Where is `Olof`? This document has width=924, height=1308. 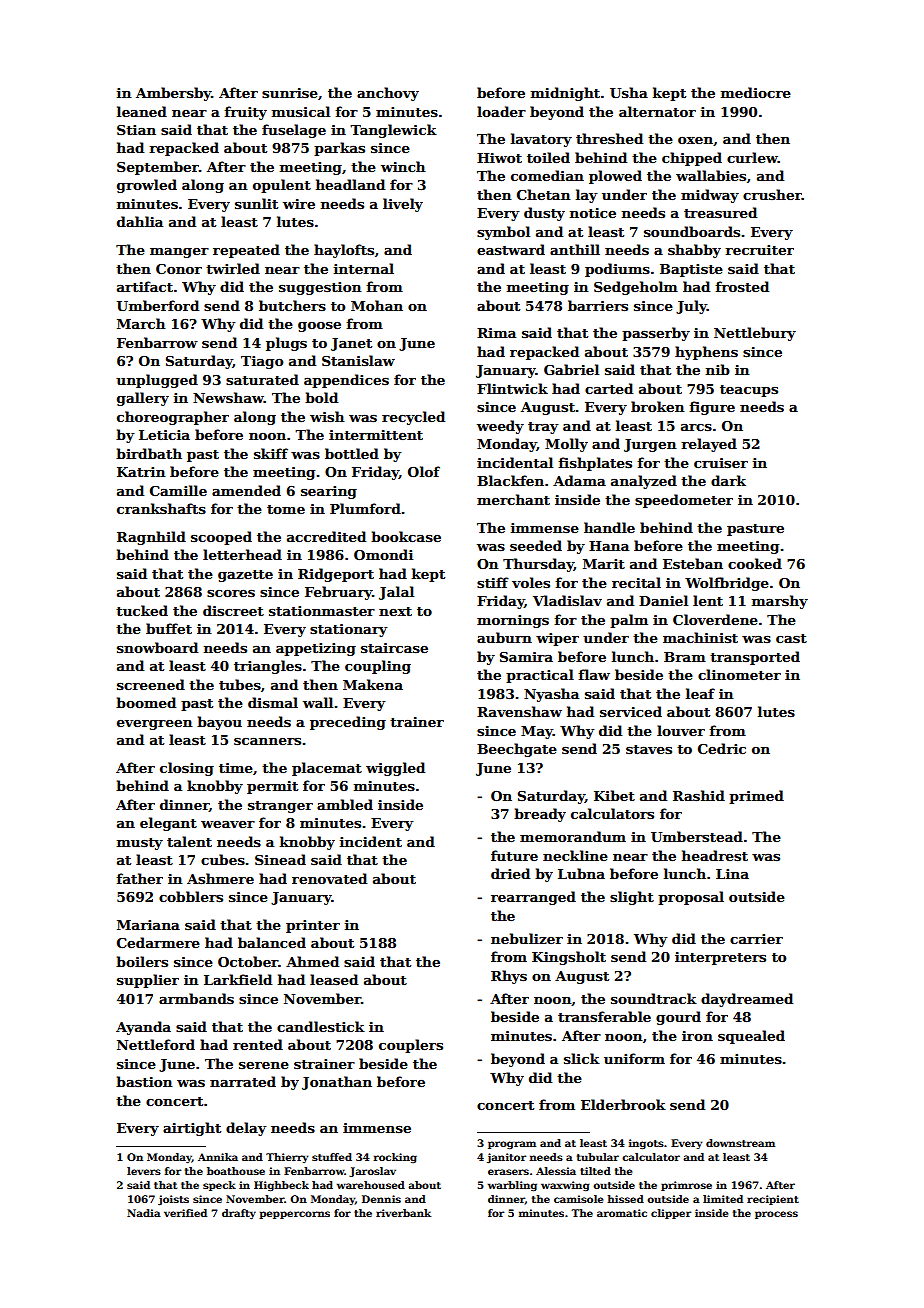
Olof is located at coordinates (424, 471).
